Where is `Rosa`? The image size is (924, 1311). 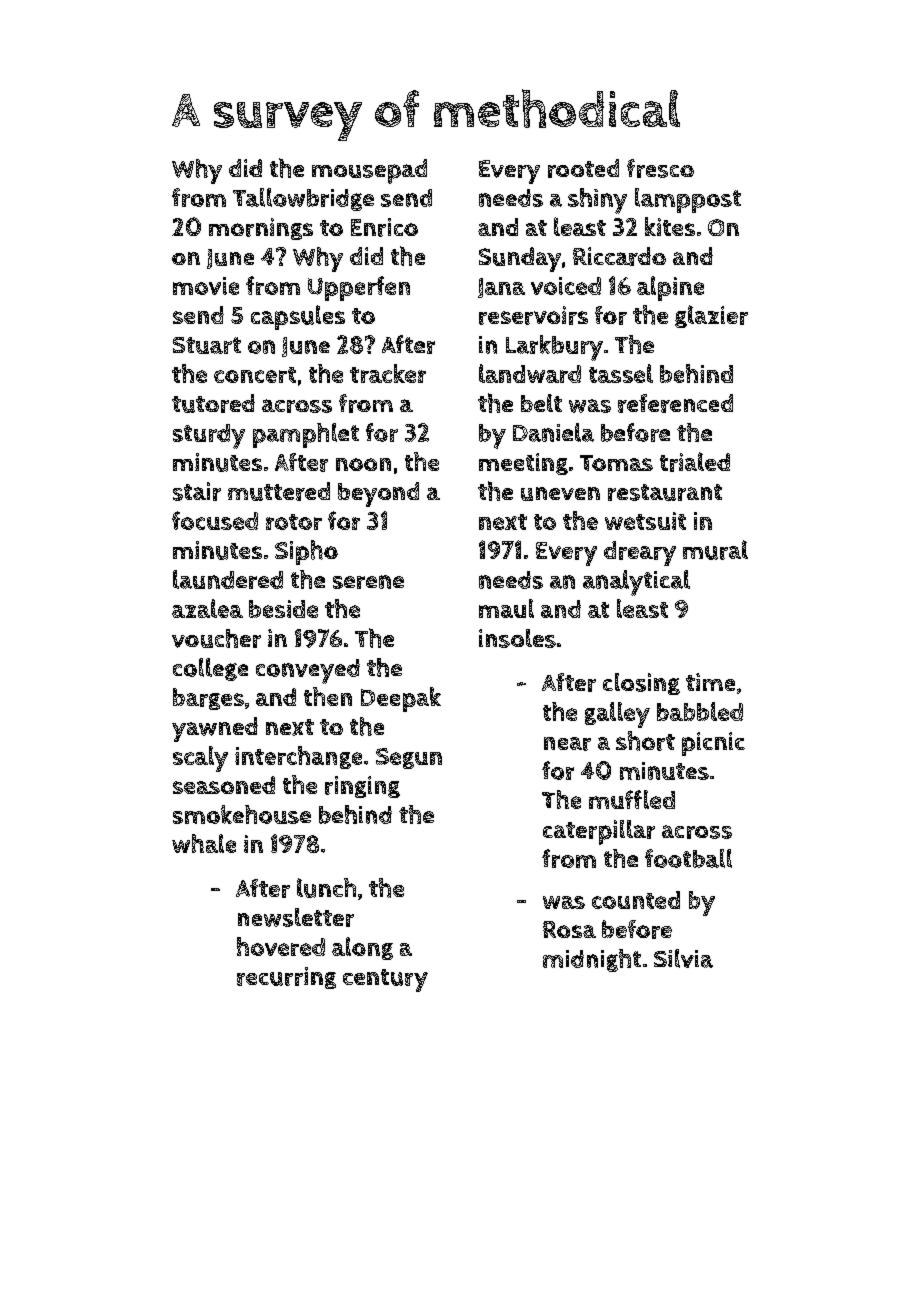
Rosa is located at coordinates (569, 929).
